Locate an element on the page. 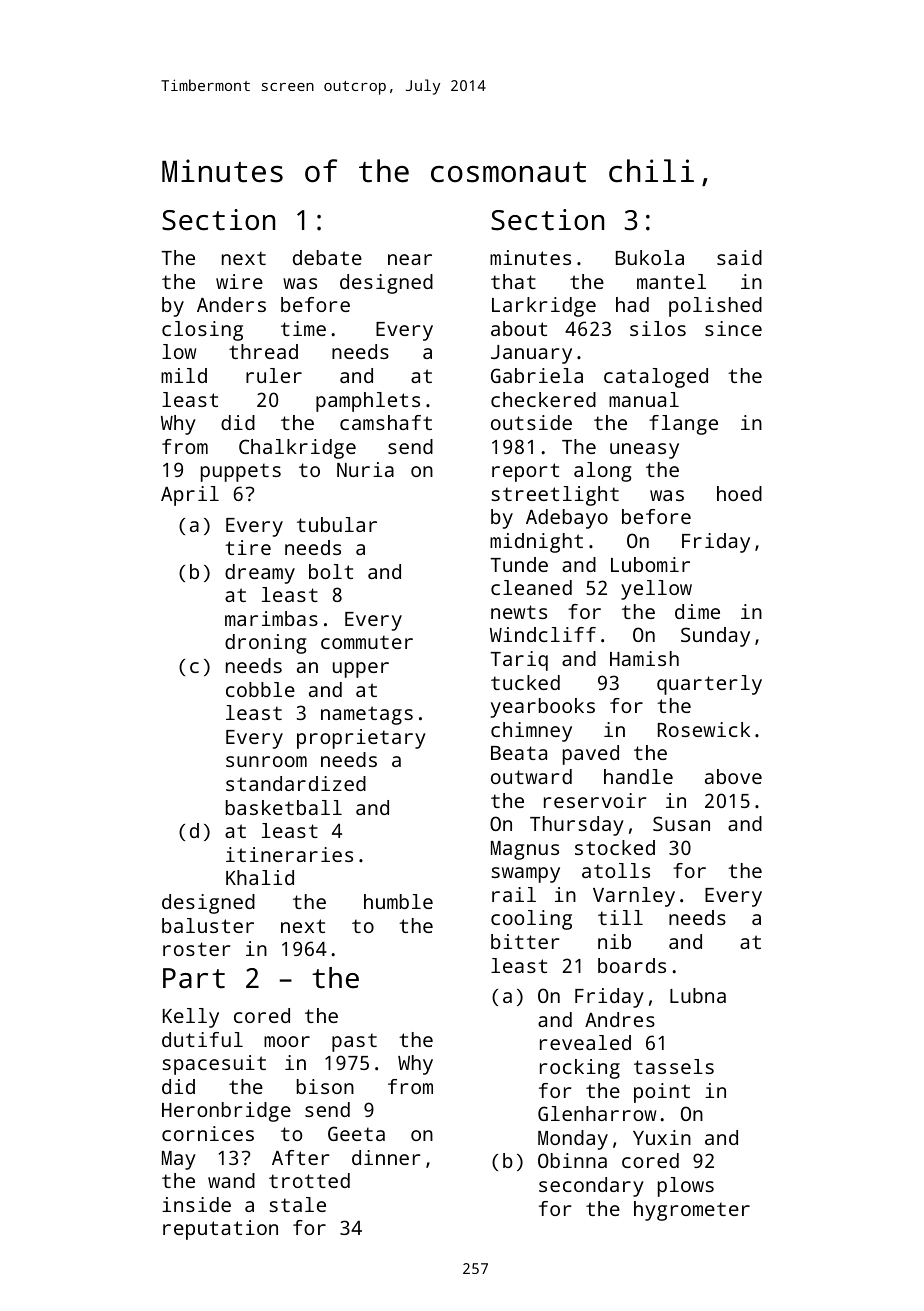 The image size is (924, 1311). proprietary is located at coordinates (361, 739).
